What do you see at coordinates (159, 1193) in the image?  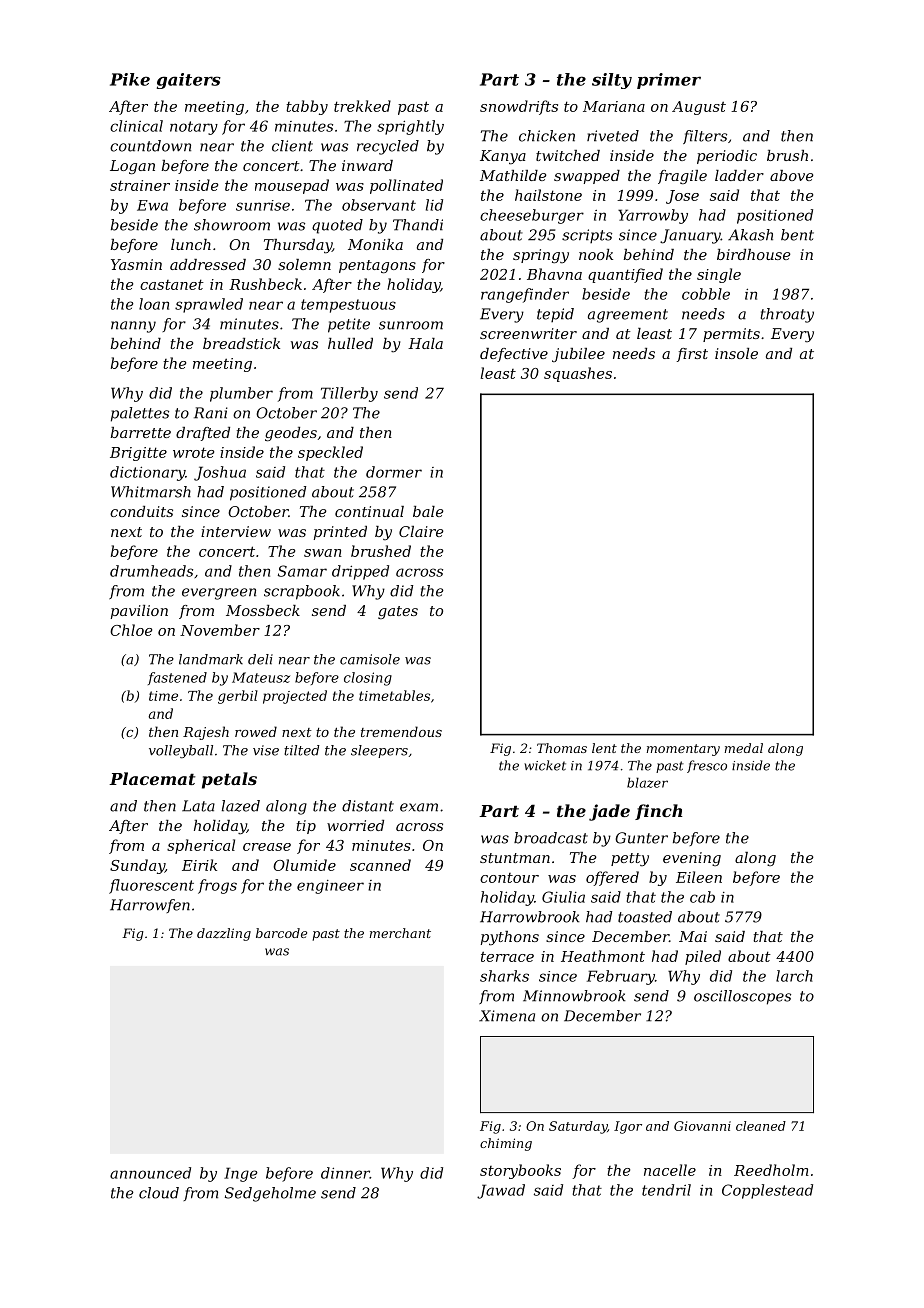 I see `cloud` at bounding box center [159, 1193].
